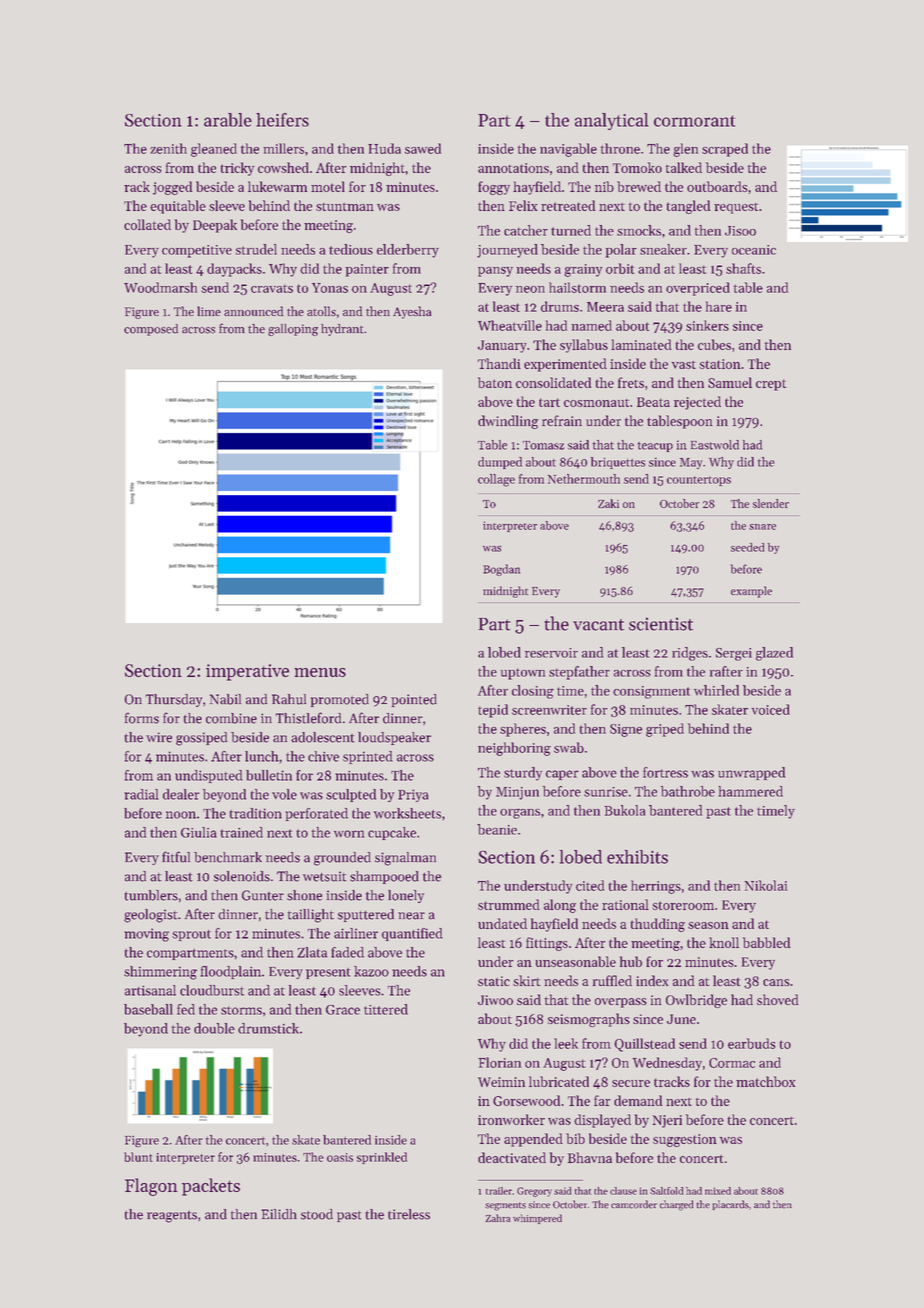  What do you see at coordinates (495, 382) in the page?
I see `baton` at bounding box center [495, 382].
